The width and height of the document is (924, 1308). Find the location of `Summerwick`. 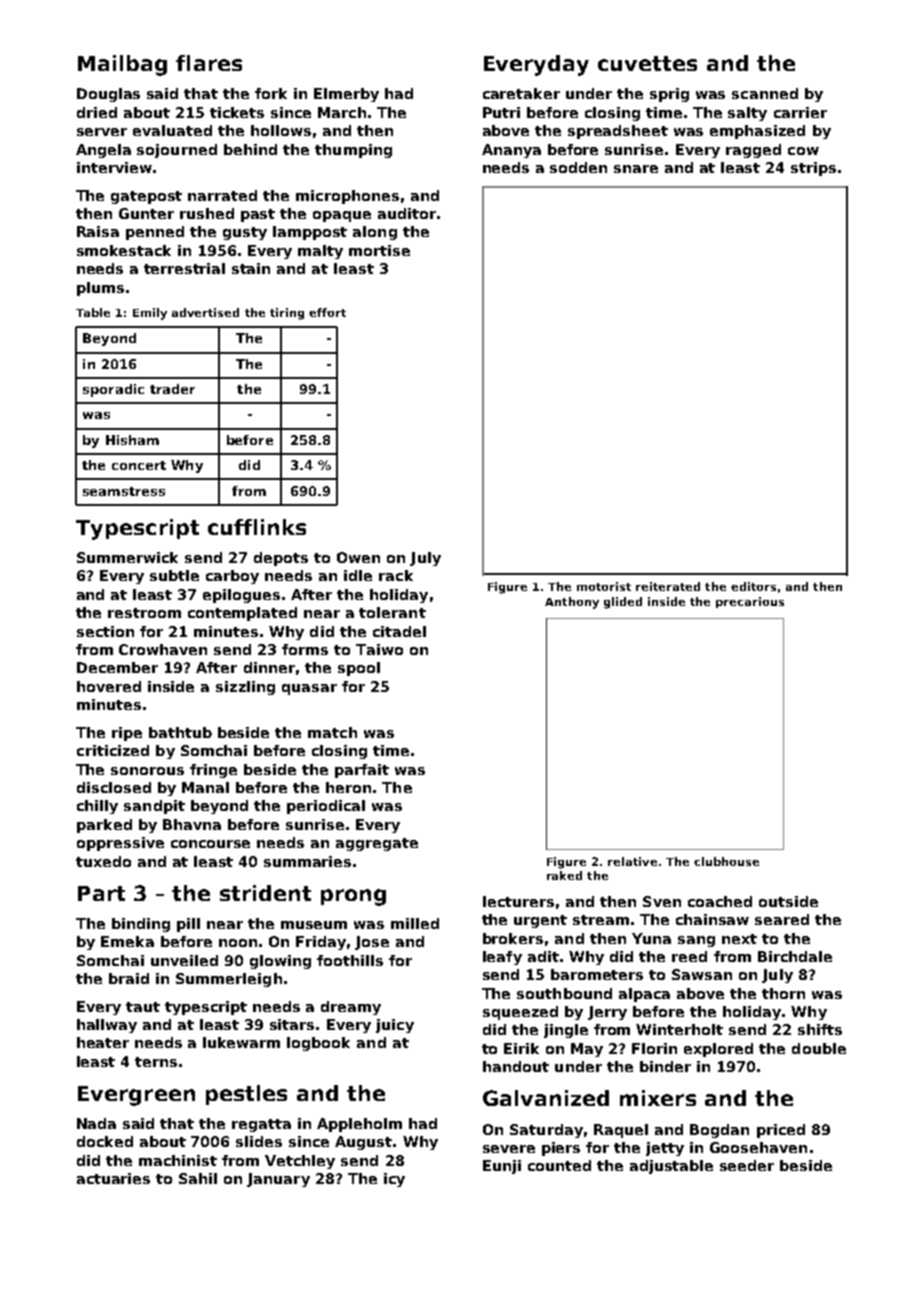

Summerwick is located at coordinates (127, 557).
